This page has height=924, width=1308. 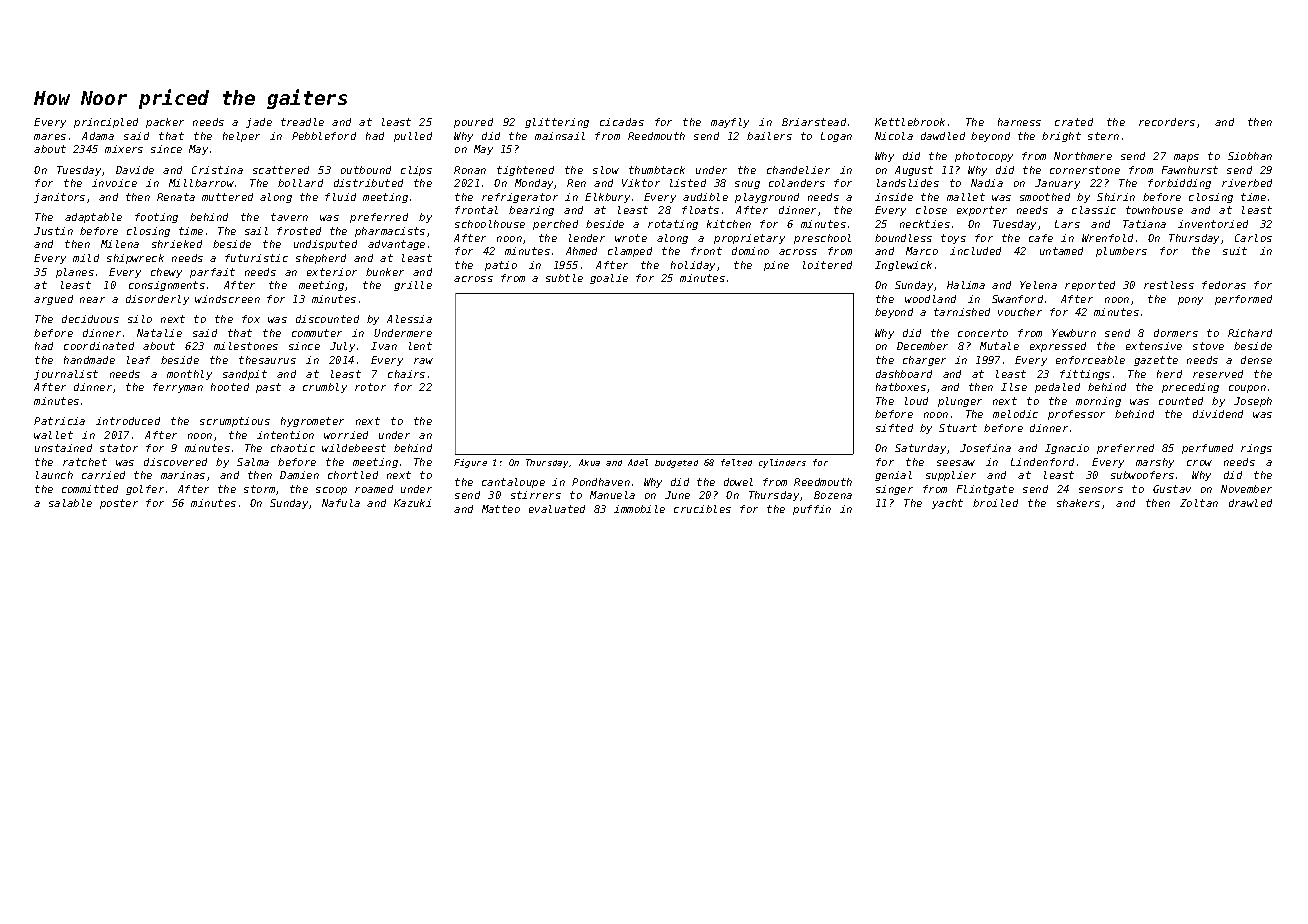 I want to click on silo, so click(x=140, y=319).
